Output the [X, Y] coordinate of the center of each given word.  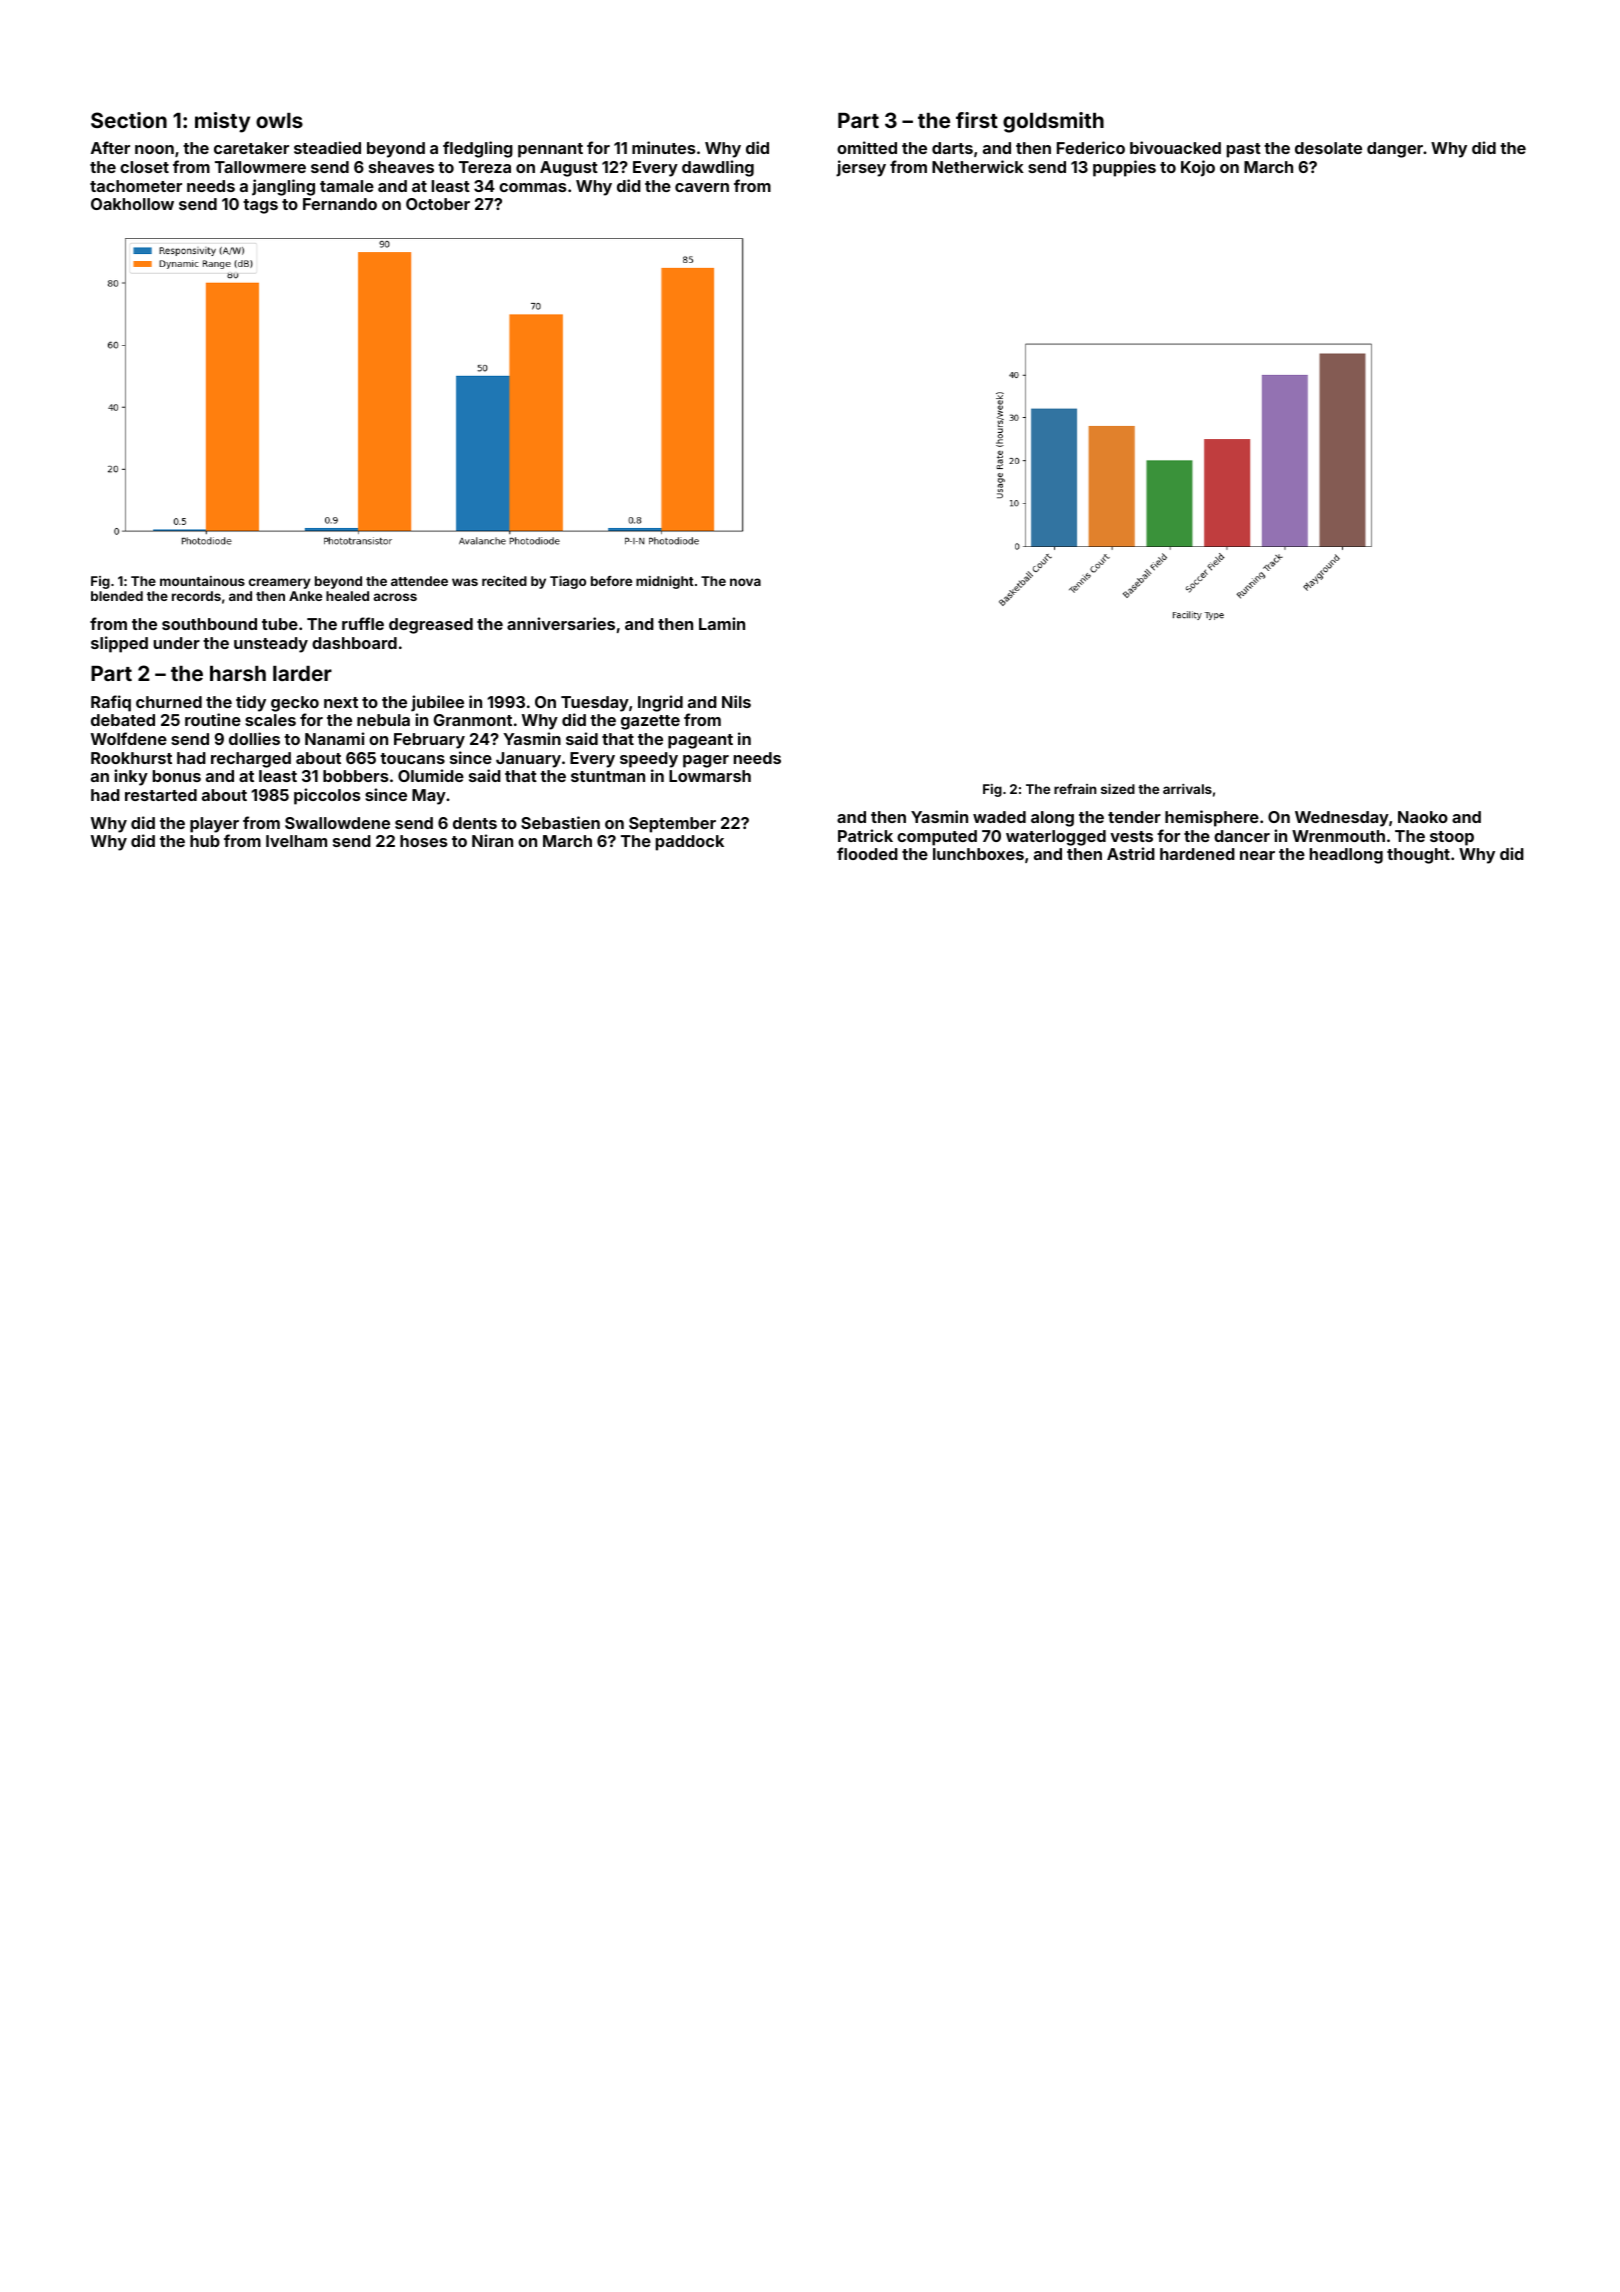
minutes [664, 147]
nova [745, 582]
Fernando [340, 204]
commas [533, 187]
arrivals [1187, 789]
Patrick [865, 835]
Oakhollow [132, 204]
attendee [419, 581]
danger [1395, 150]
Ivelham [296, 841]
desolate [1328, 148]
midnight [665, 582]
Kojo [1198, 168]
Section [129, 120]
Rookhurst [131, 758]
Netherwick [978, 166]
